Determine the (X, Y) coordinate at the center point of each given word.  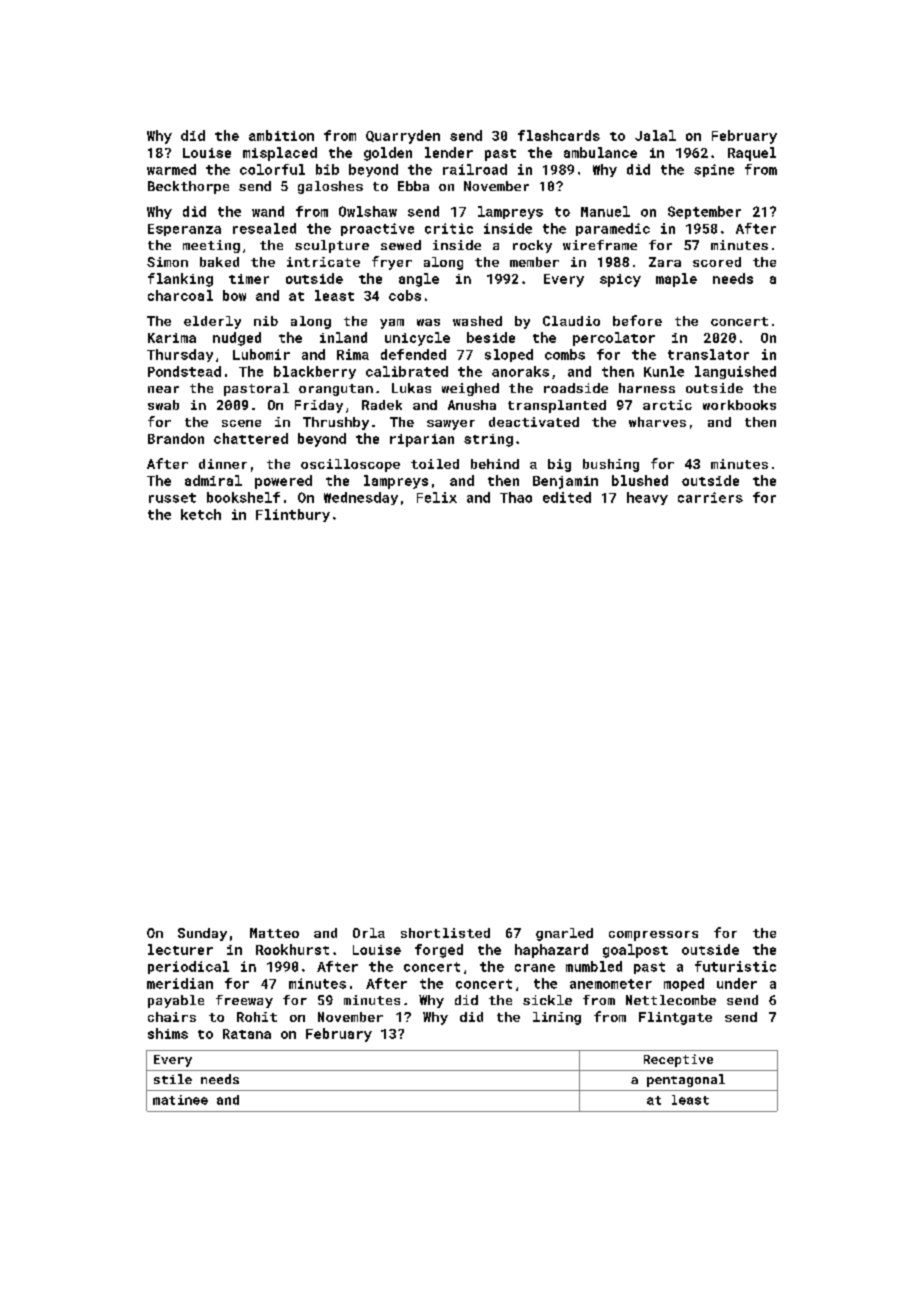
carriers (710, 497)
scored (717, 262)
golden (388, 154)
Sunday (202, 934)
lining (557, 1018)
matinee (180, 1100)
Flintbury (293, 515)
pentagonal (686, 1080)
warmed (171, 169)
